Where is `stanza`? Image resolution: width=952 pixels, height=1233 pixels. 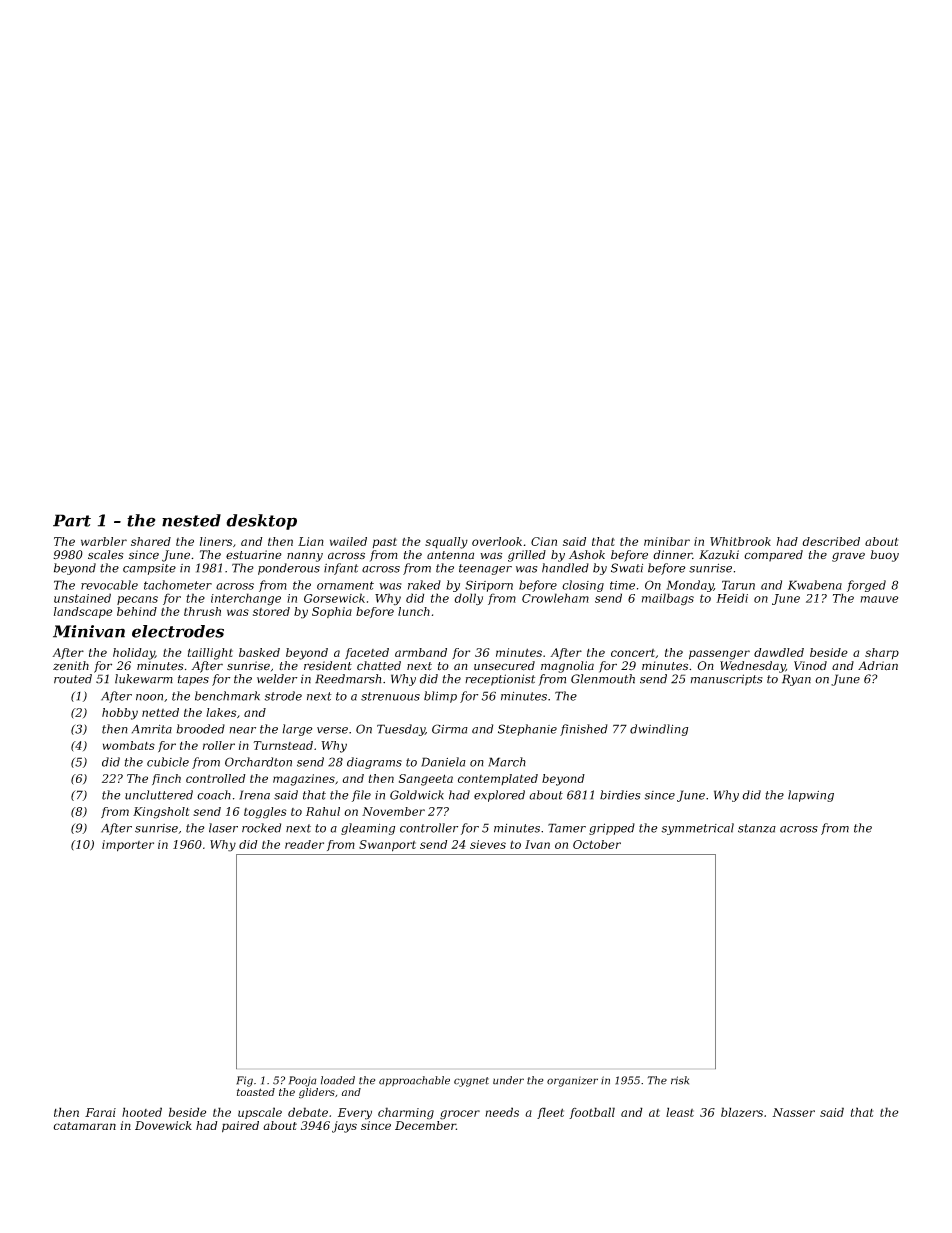 stanza is located at coordinates (757, 828).
